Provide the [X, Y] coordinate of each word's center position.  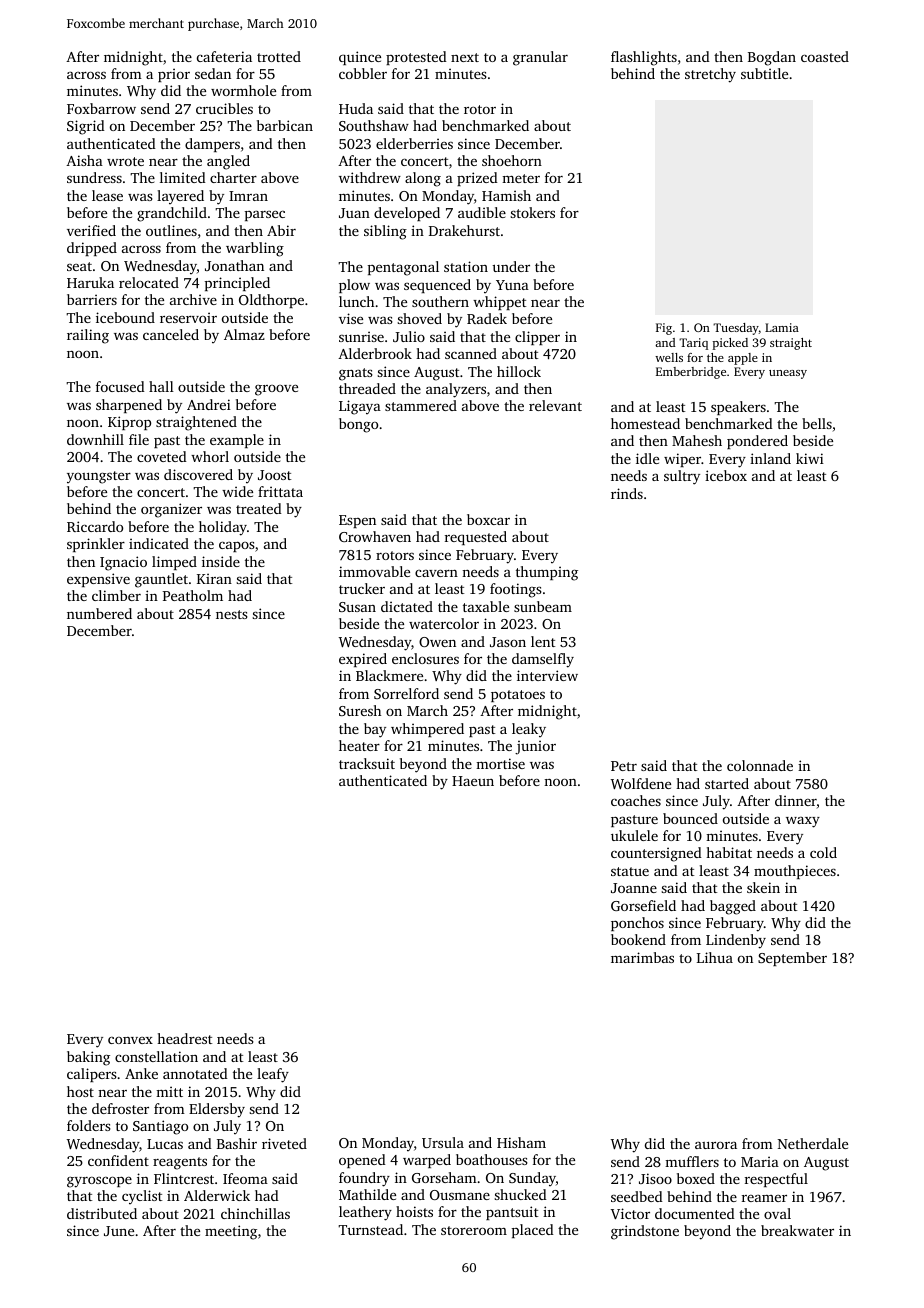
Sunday [532, 1179]
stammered [421, 405]
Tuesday [736, 329]
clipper [537, 338]
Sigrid [86, 127]
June [119, 1231]
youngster [99, 477]
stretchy [710, 75]
